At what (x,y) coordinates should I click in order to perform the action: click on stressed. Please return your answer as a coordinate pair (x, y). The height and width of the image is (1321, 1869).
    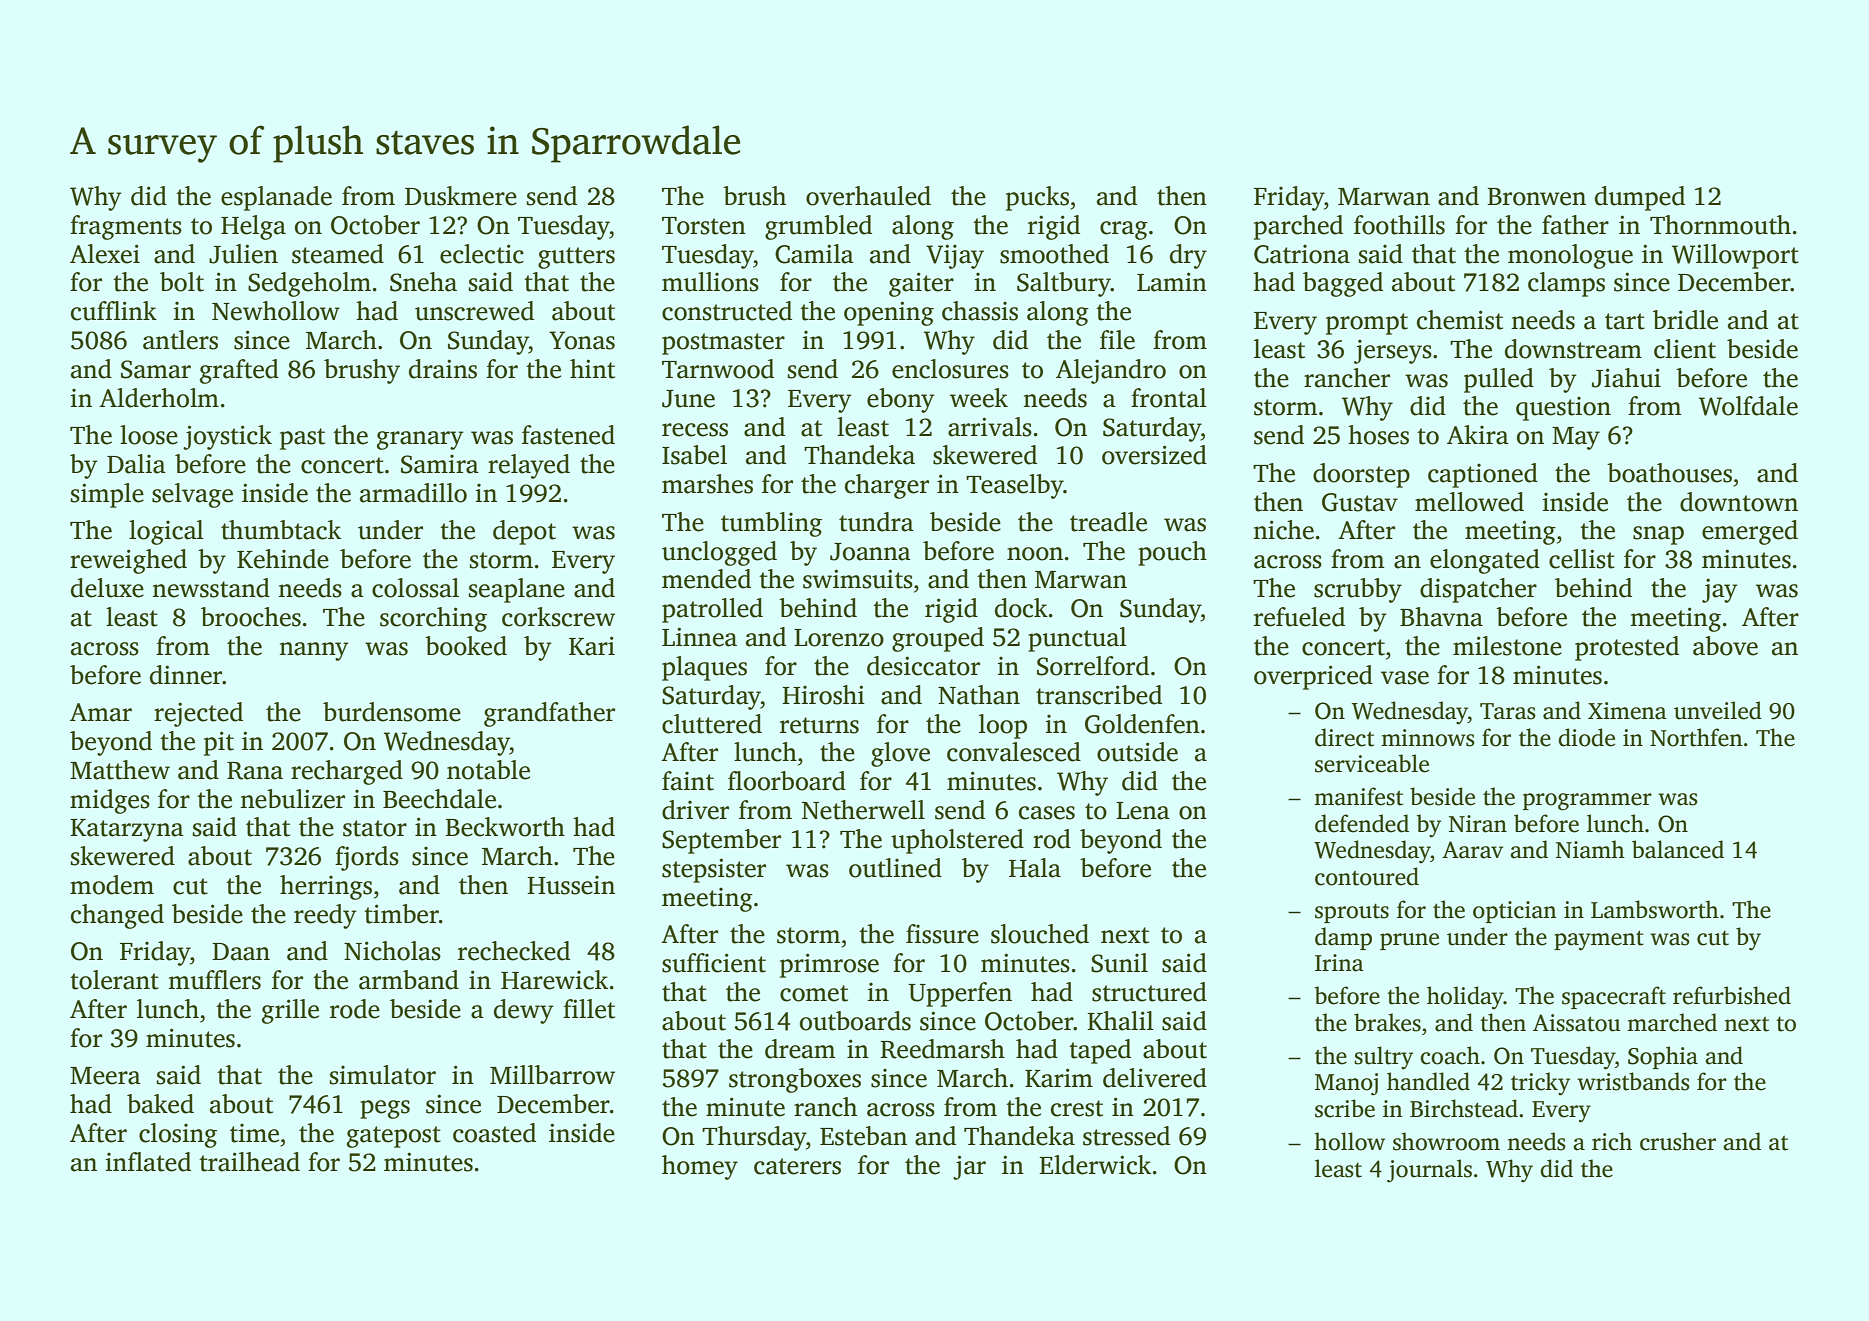
    Looking at the image, I should click on (1126, 1136).
